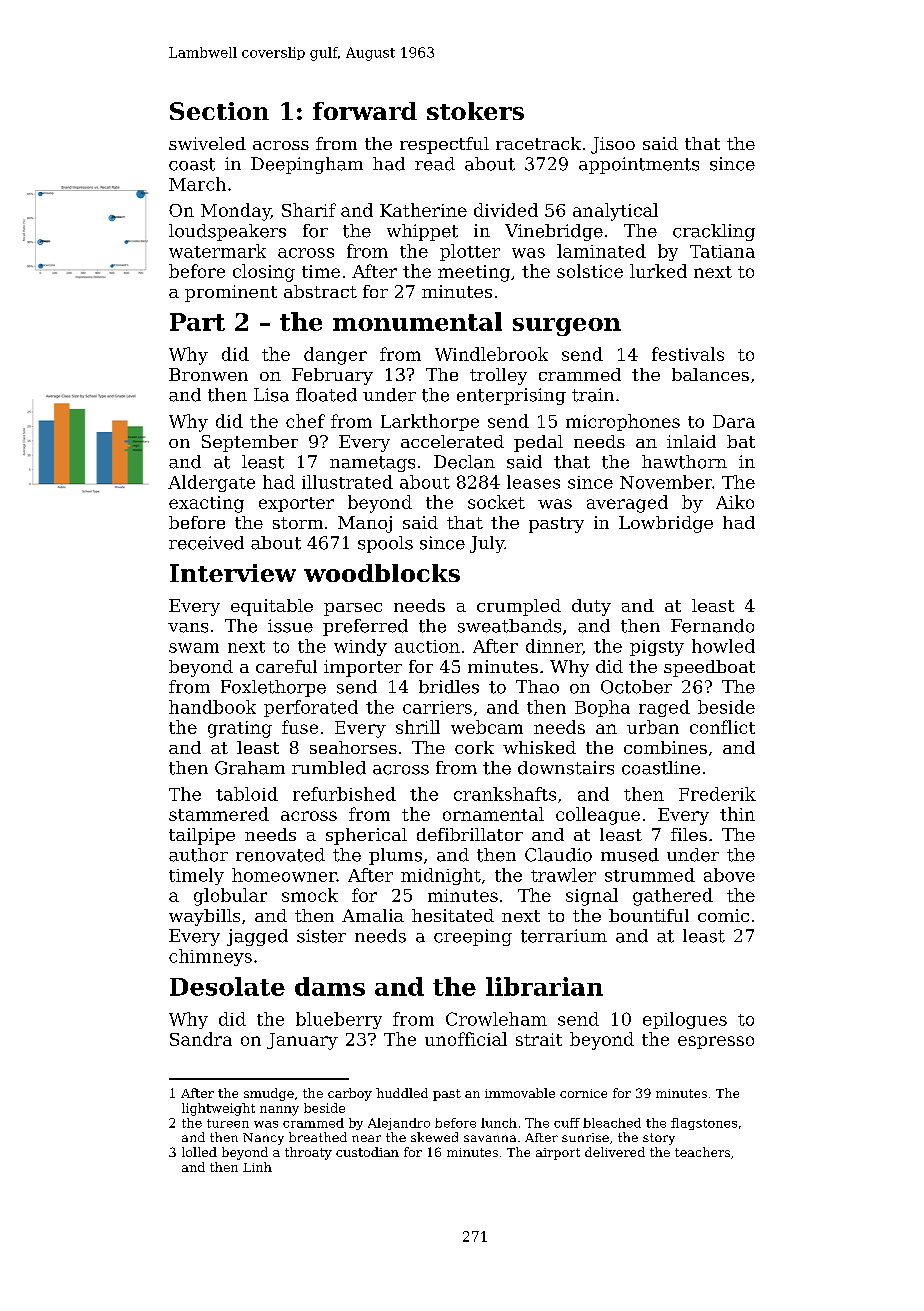 The image size is (924, 1311). What do you see at coordinates (199, 1152) in the screenshot?
I see `lolled` at bounding box center [199, 1152].
